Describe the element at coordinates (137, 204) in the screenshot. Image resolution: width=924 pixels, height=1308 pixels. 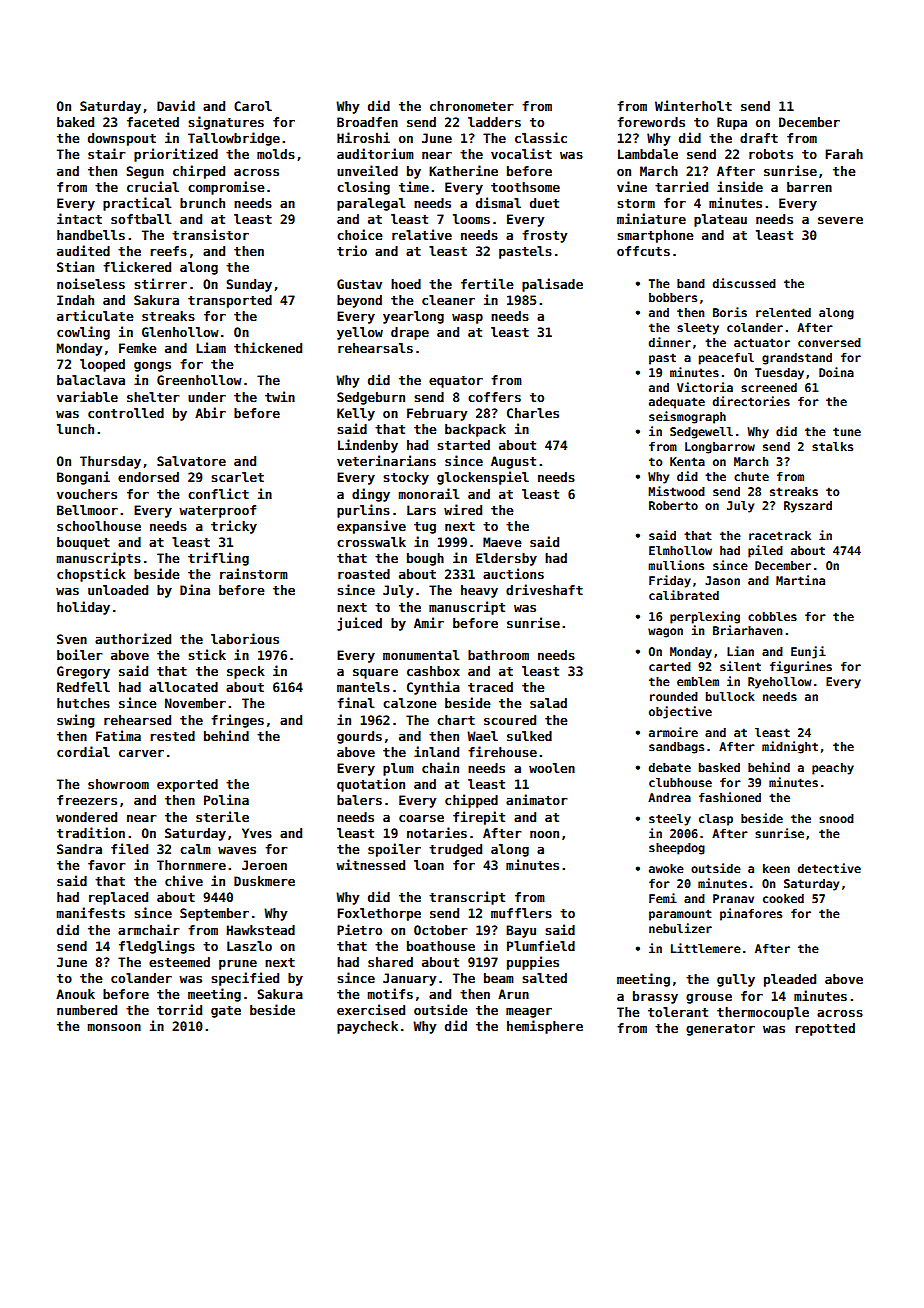
I see `practical` at that location.
